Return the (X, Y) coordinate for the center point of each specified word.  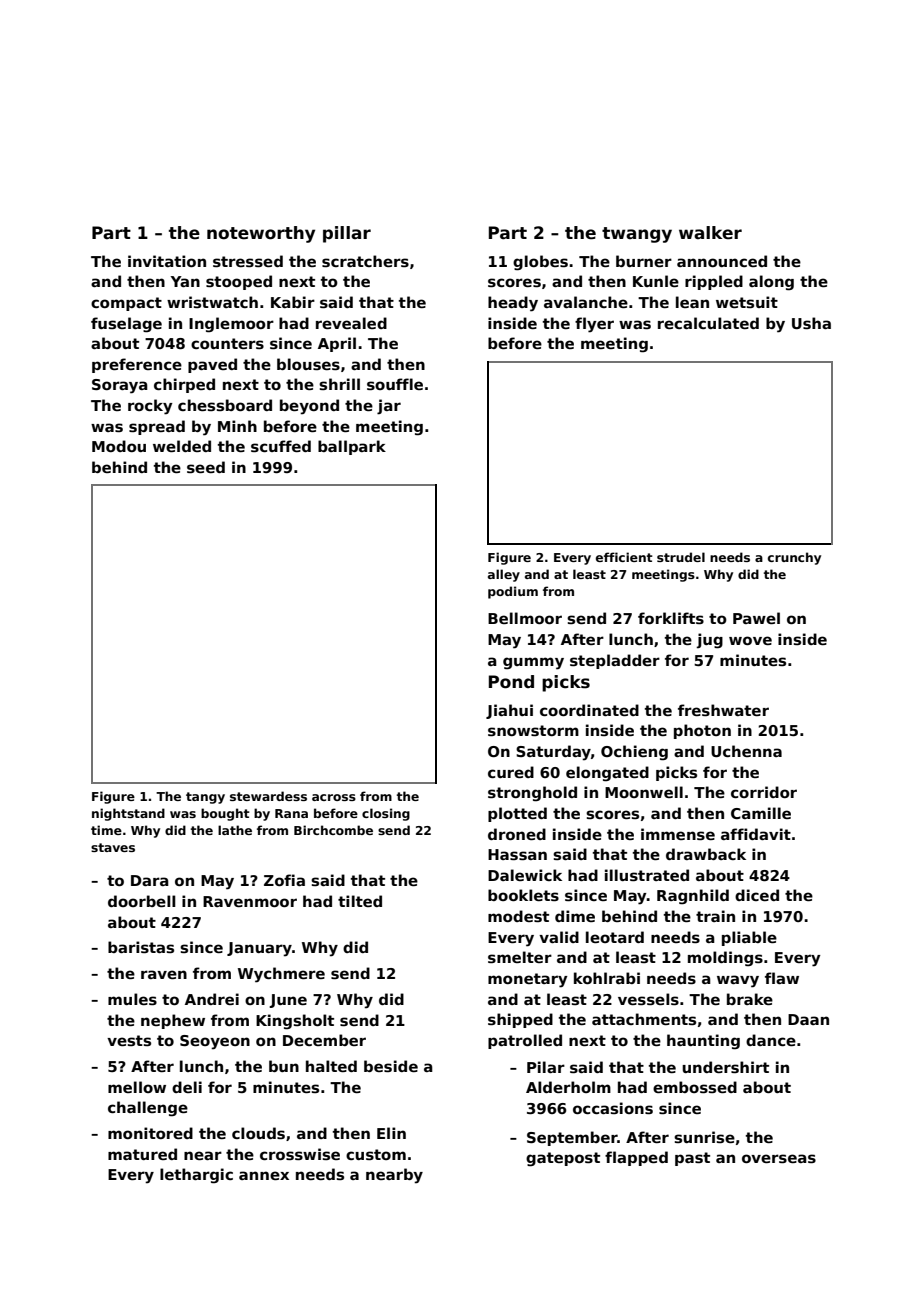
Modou (119, 446)
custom (376, 1154)
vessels (648, 999)
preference (137, 365)
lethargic (196, 1176)
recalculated (708, 323)
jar (389, 407)
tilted (360, 901)
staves (113, 847)
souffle (395, 384)
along (771, 283)
